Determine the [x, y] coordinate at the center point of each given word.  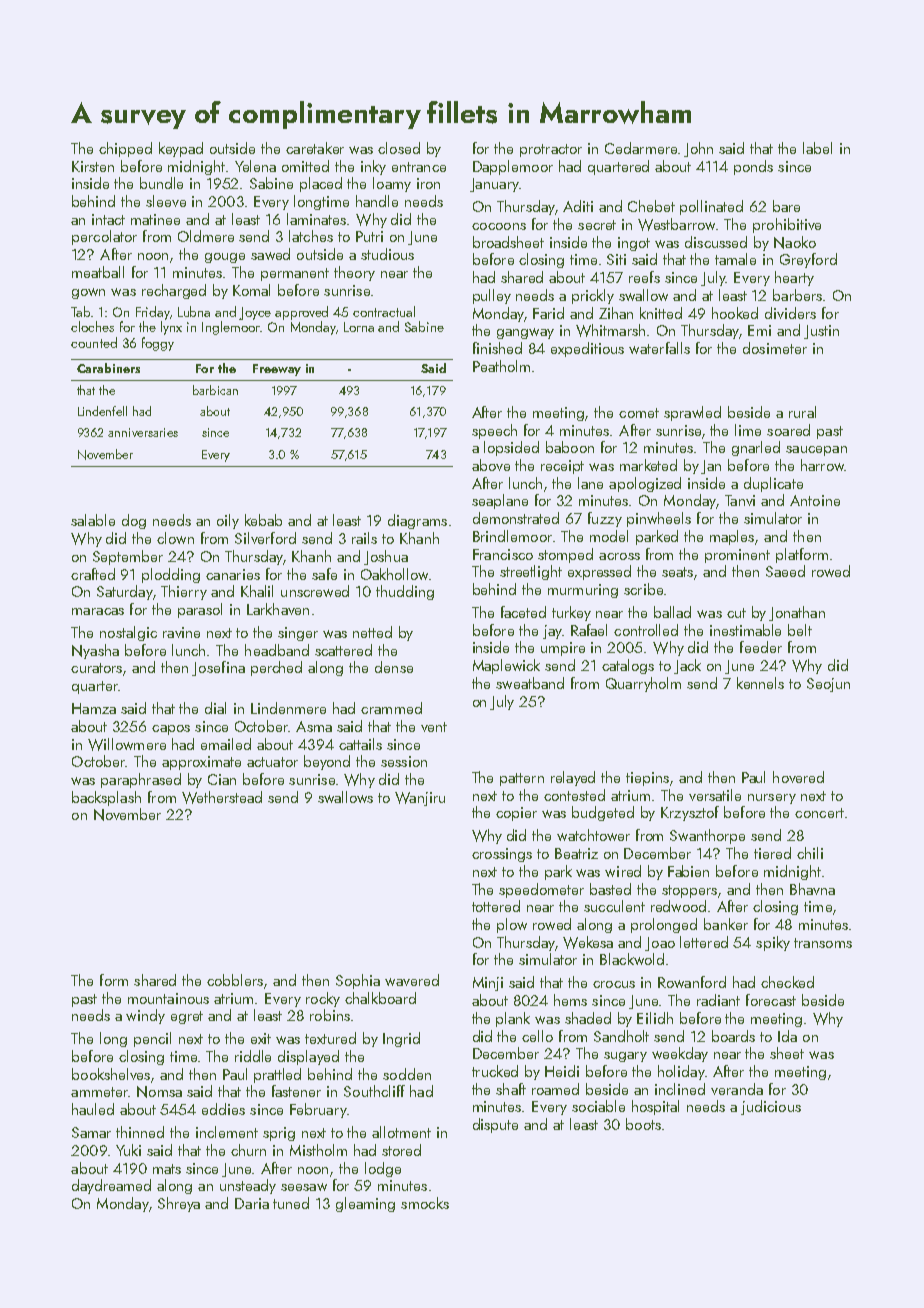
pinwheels [659, 519]
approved [301, 313]
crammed [391, 708]
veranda [737, 1089]
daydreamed [111, 1186]
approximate [201, 763]
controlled [646, 630]
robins [330, 1015]
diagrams [417, 521]
